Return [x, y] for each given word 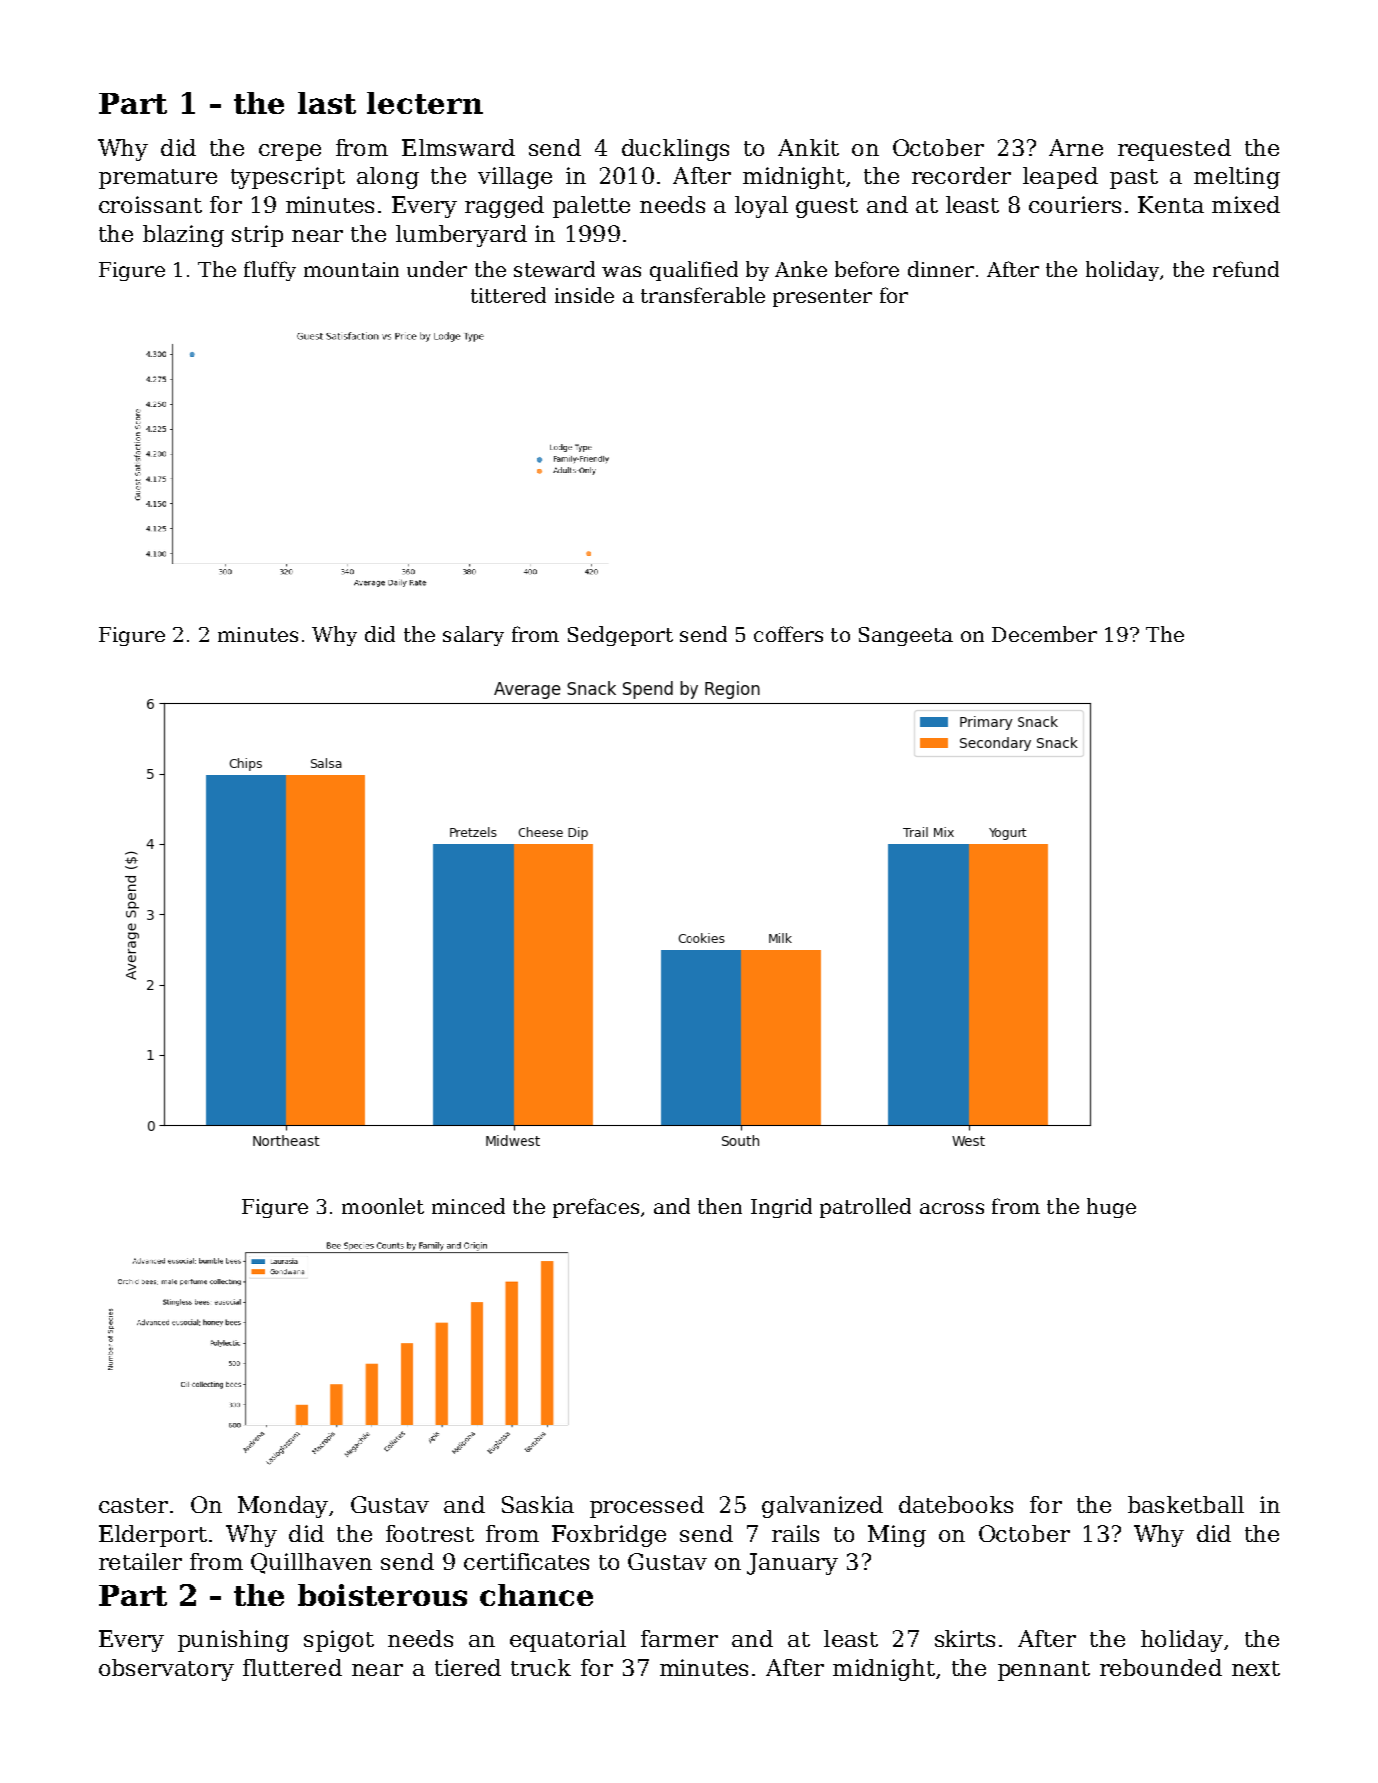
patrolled [865, 1208]
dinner [941, 269]
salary [473, 636]
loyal [761, 207]
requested [1174, 150]
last [327, 103]
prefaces [596, 1208]
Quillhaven [311, 1563]
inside [584, 295]
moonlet [383, 1206]
